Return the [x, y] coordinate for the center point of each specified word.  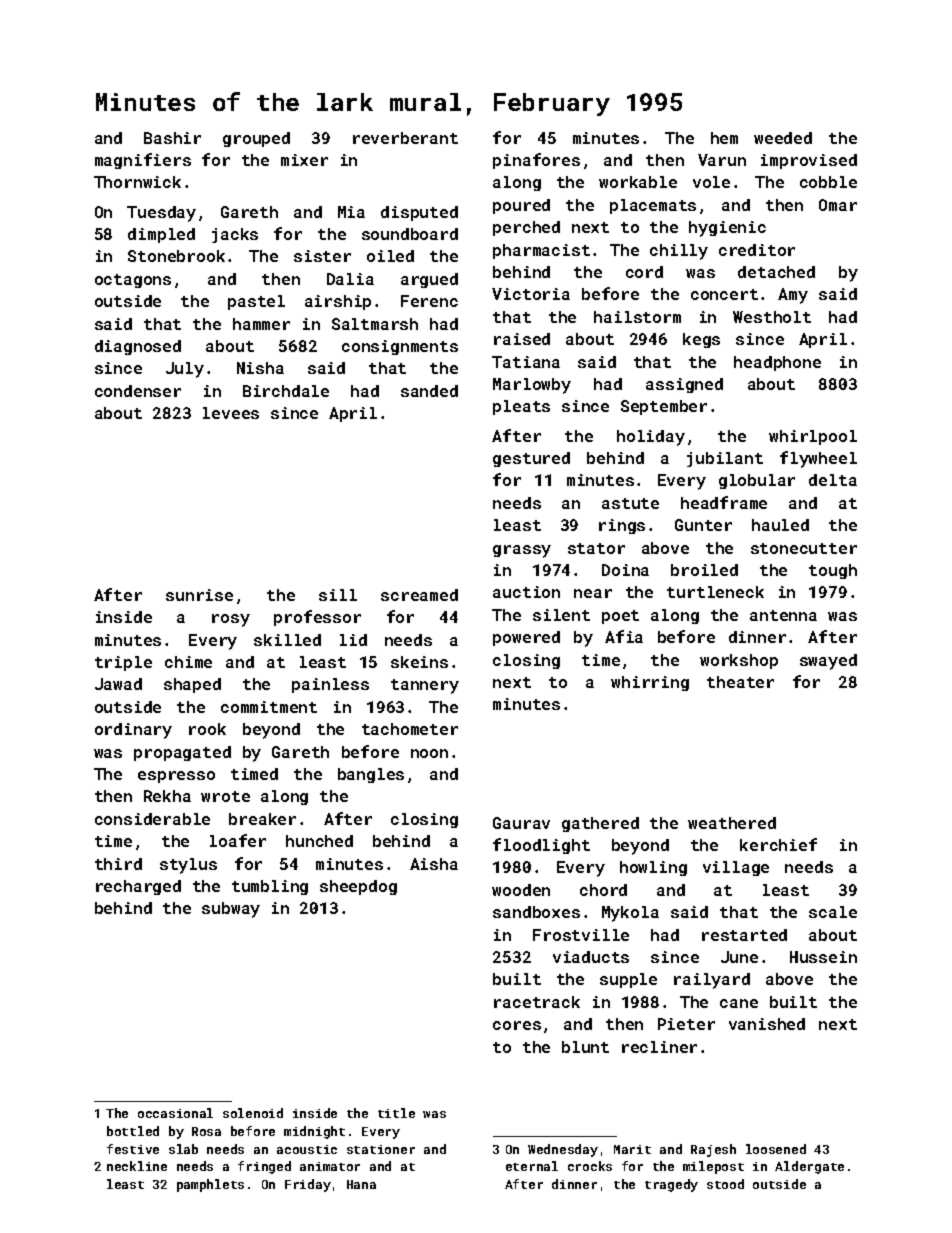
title [396, 1113]
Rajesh [713, 1150]
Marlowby [532, 386]
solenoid [253, 1113]
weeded [783, 138]
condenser [138, 391]
